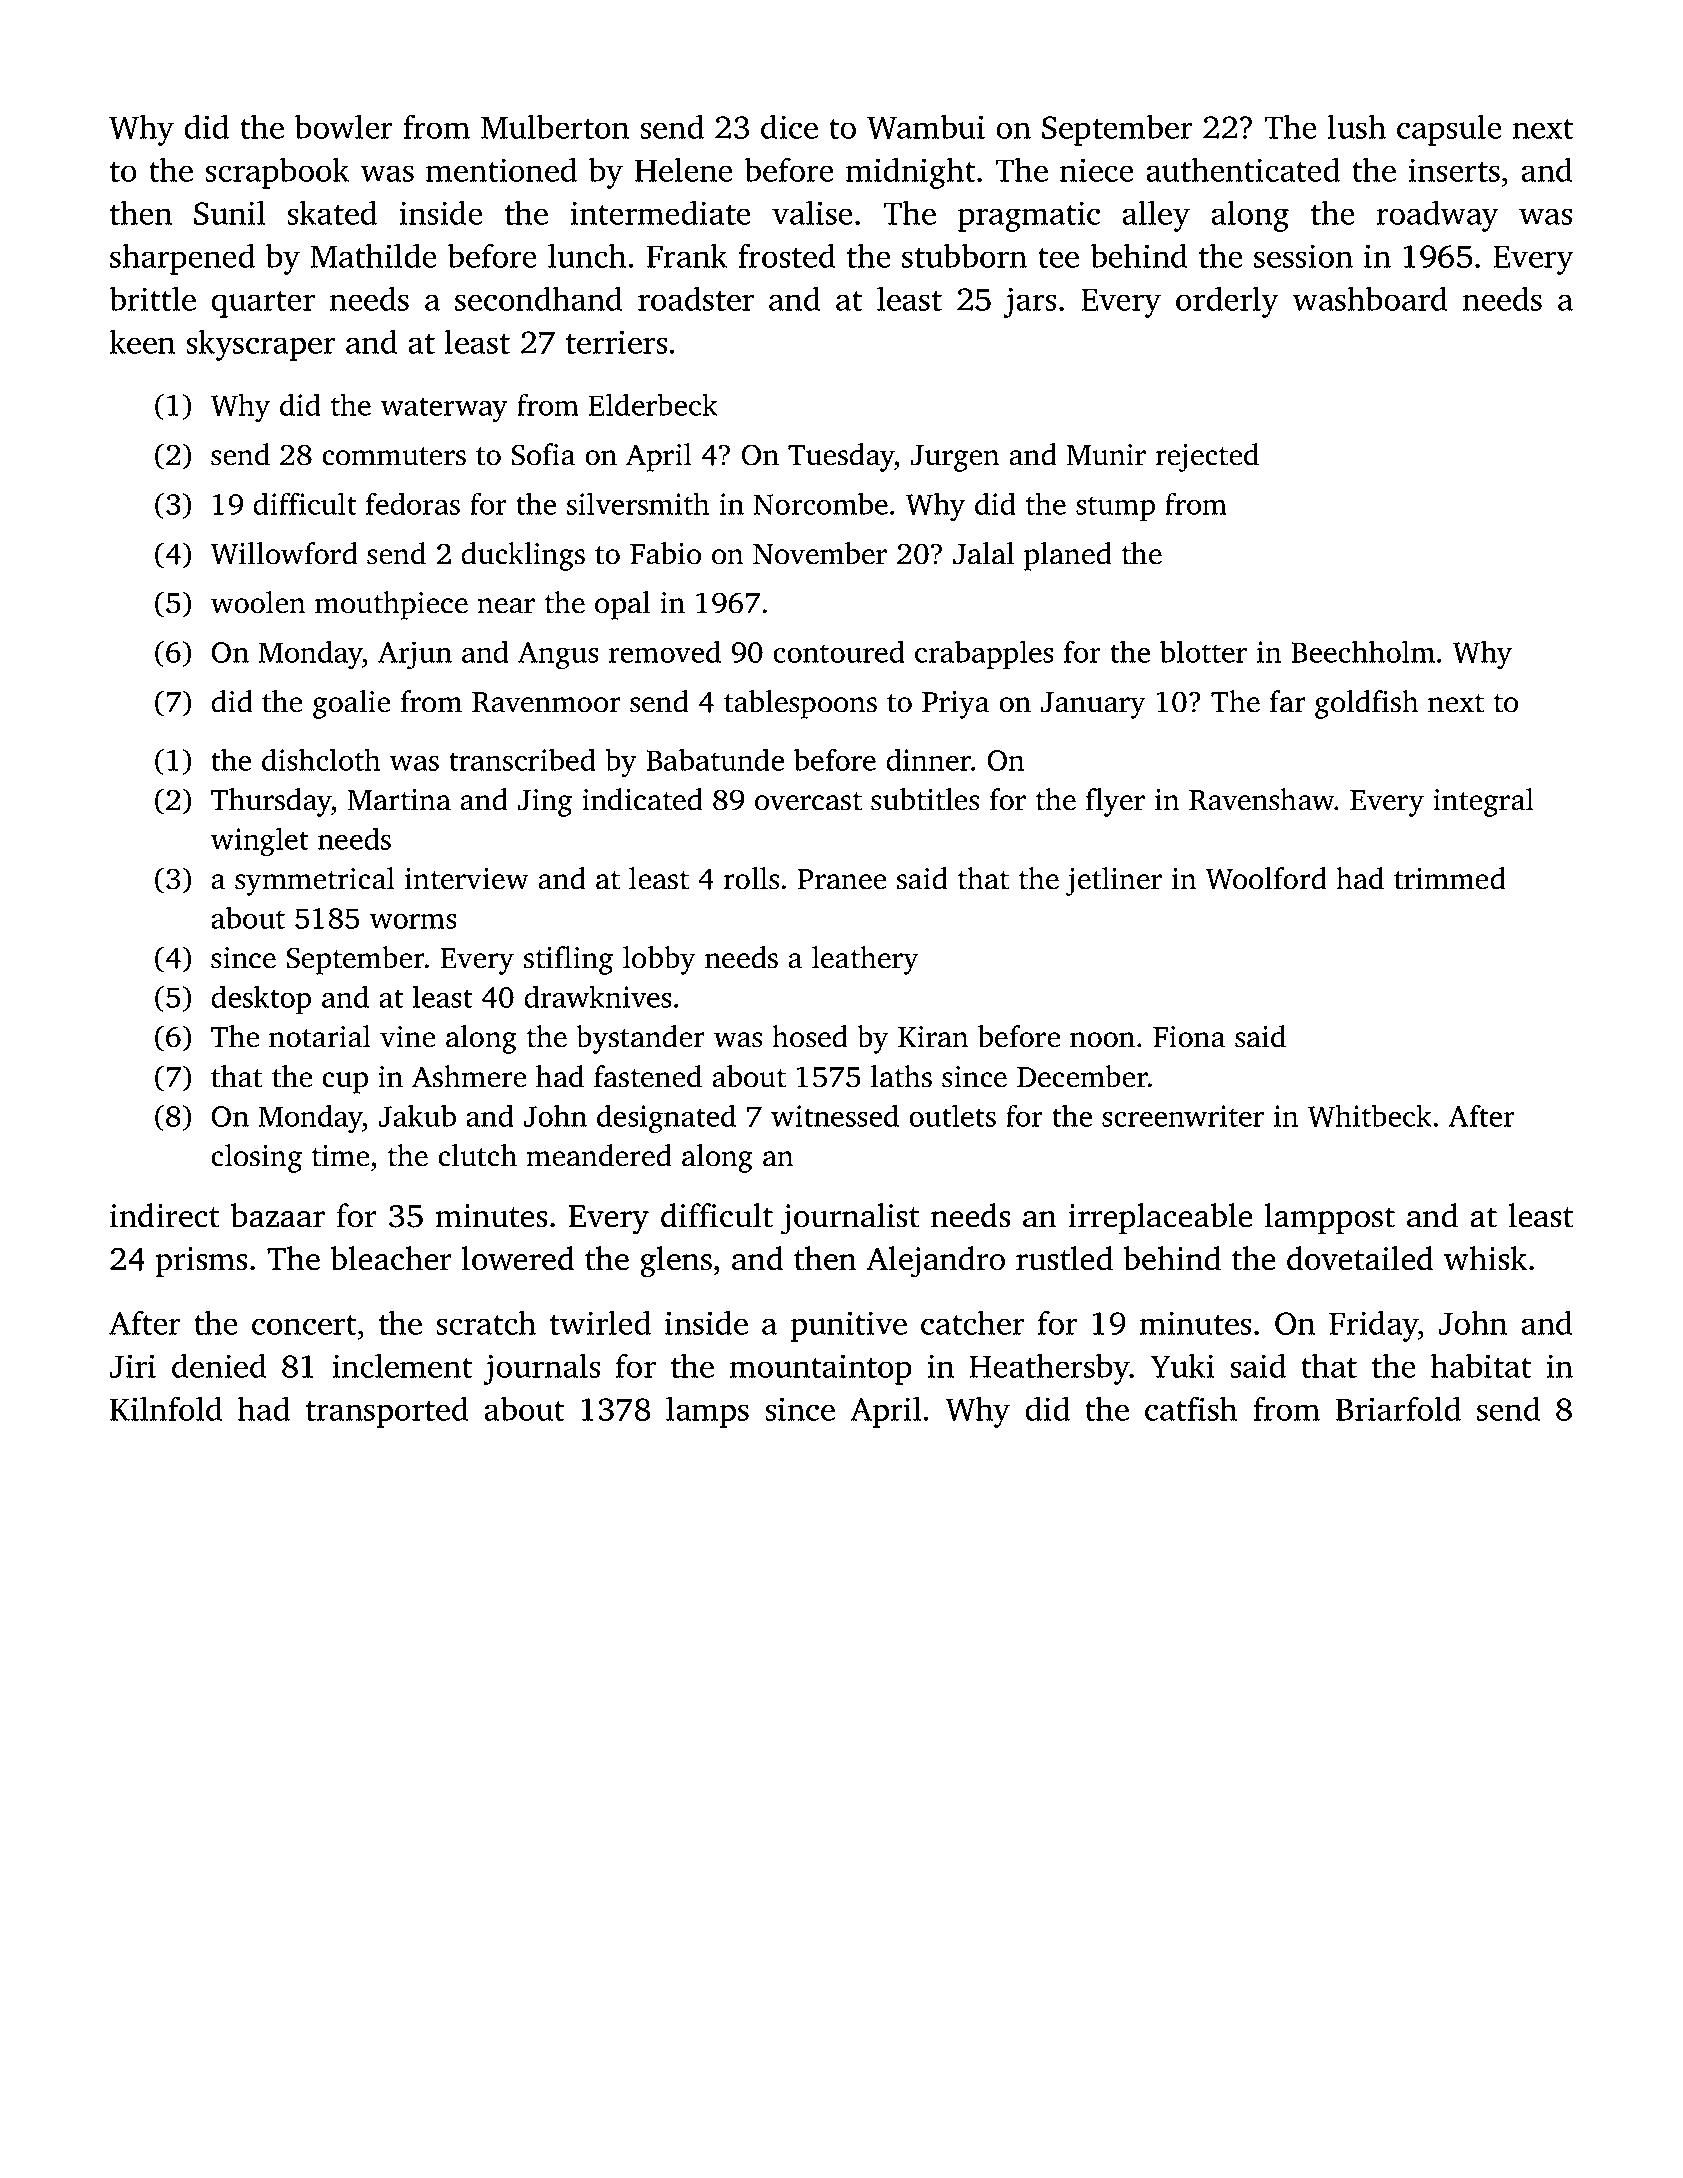 The width and height of the screenshot is (1683, 2178). What do you see at coordinates (182, 259) in the screenshot?
I see `sharpened` at bounding box center [182, 259].
